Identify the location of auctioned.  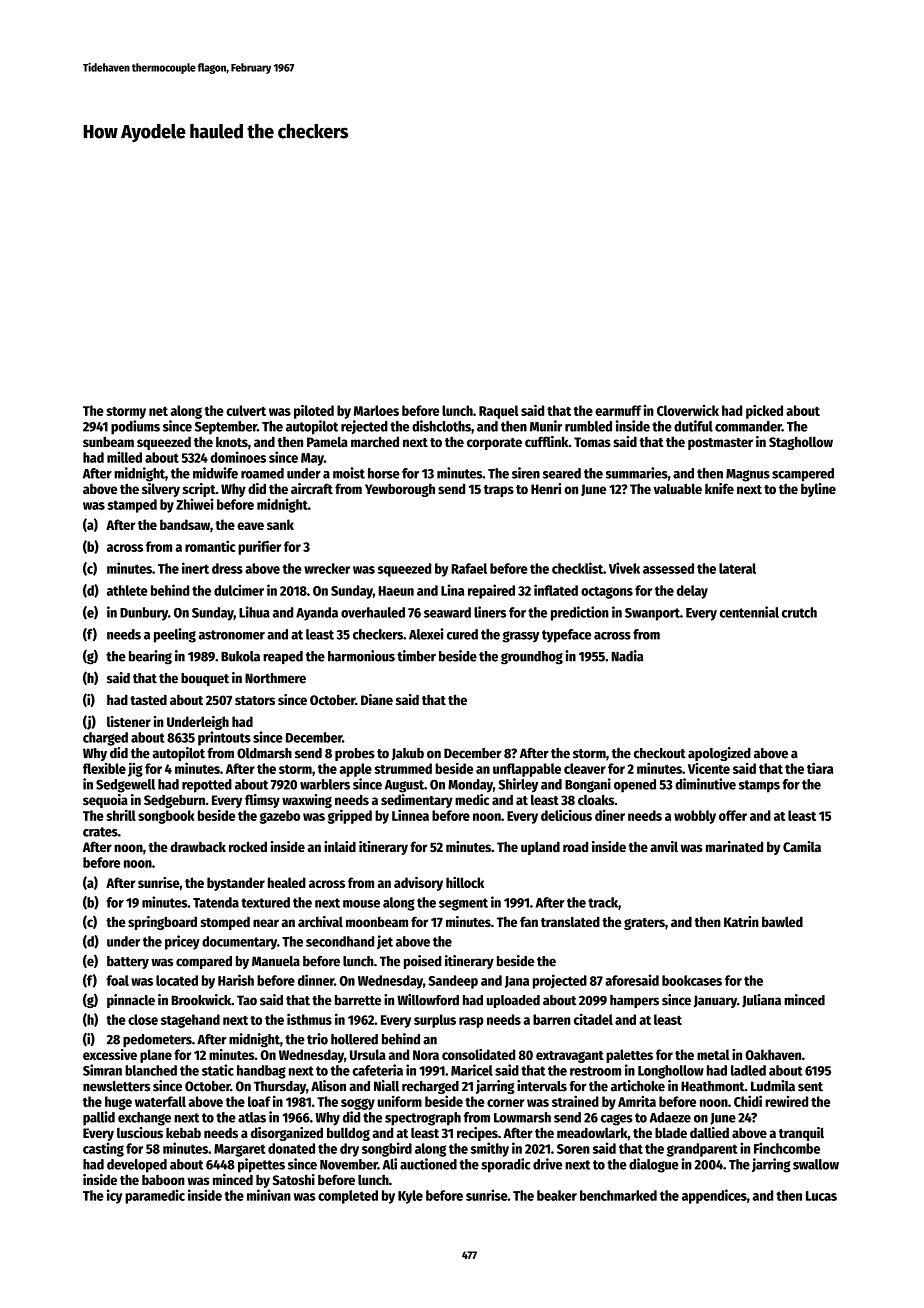
(428, 1164).
